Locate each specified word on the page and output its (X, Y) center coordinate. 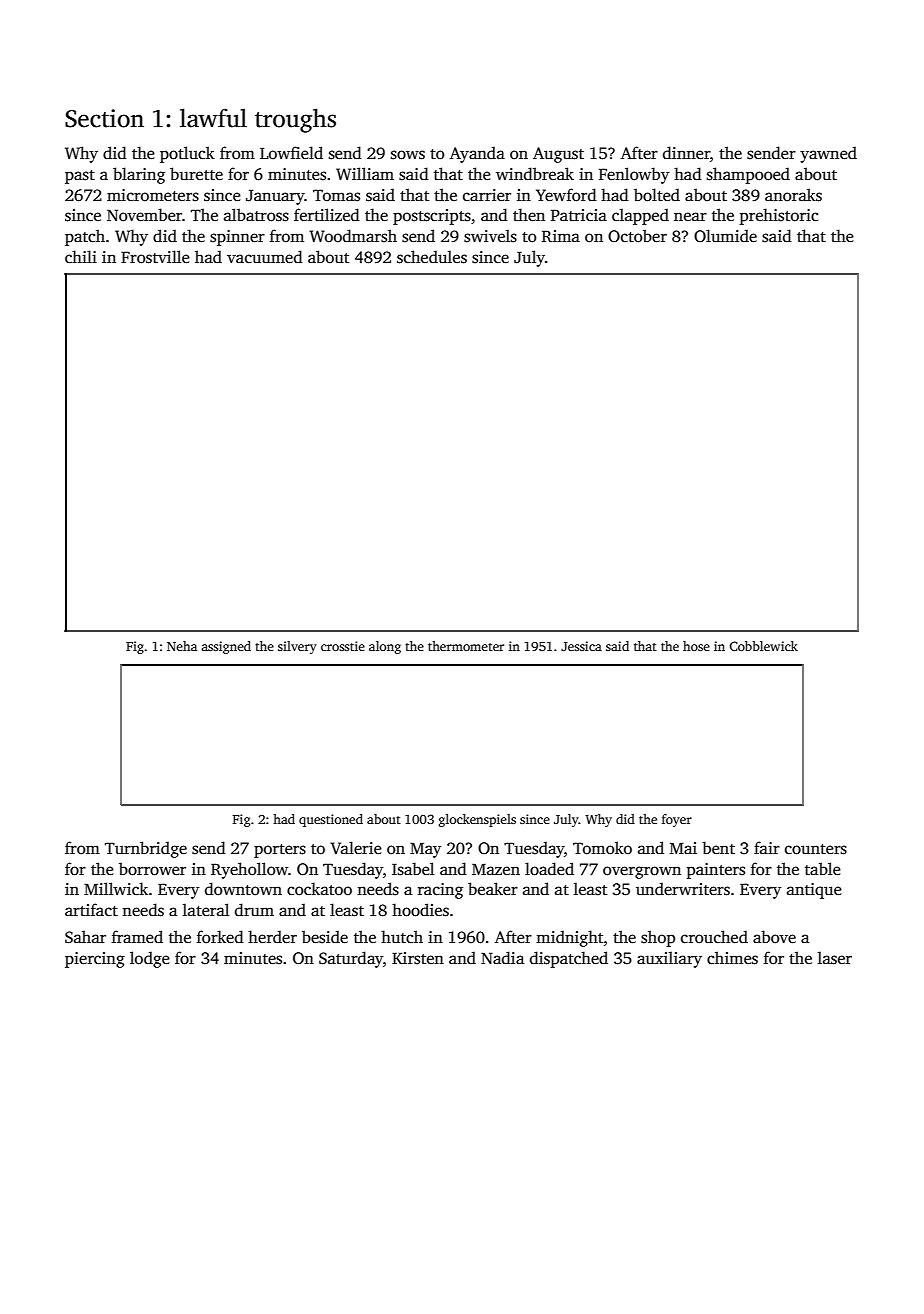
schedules (432, 257)
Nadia (502, 957)
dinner (686, 152)
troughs (295, 120)
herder (272, 937)
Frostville (155, 257)
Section (104, 118)
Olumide (725, 236)
